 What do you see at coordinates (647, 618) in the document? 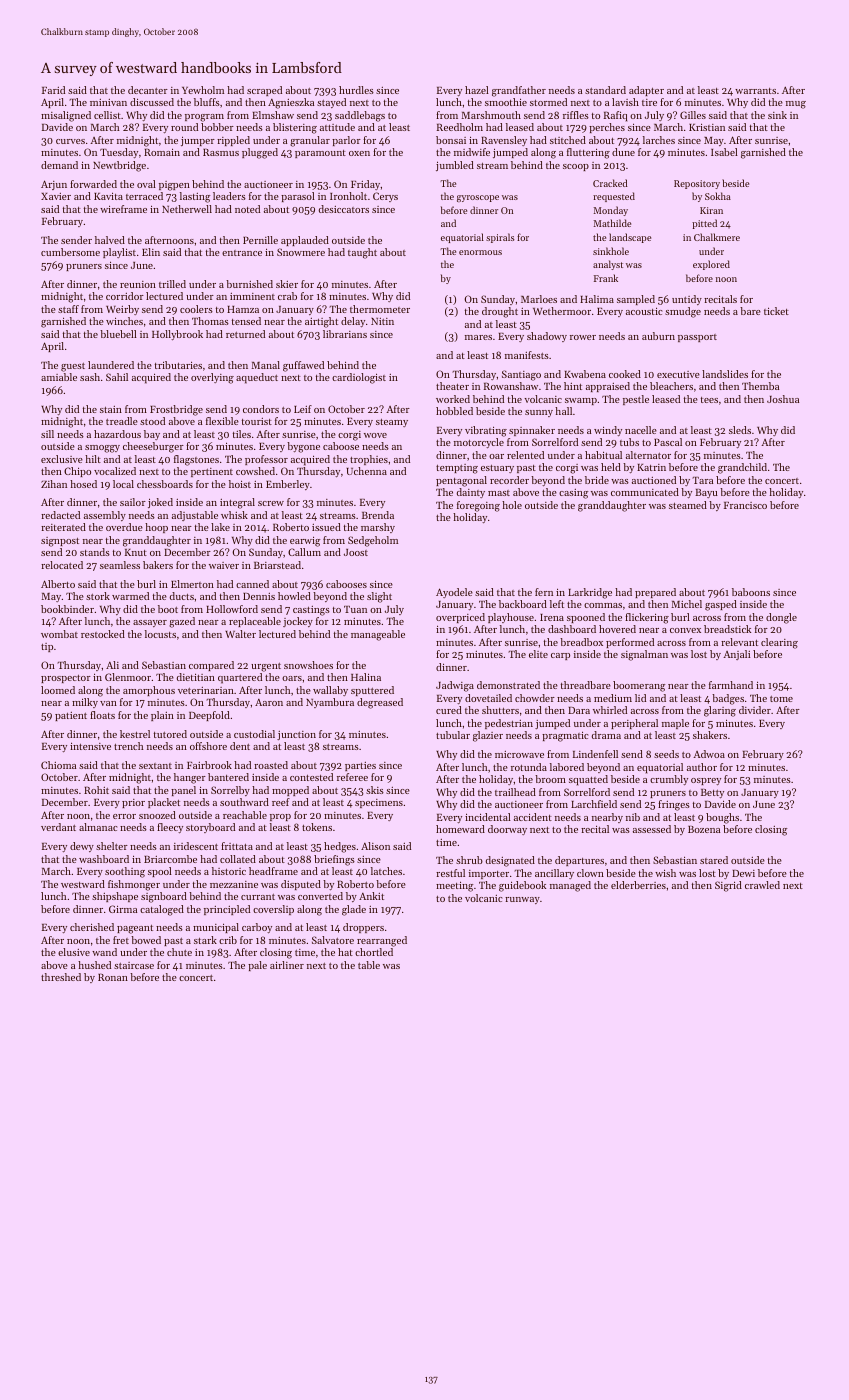
I see `flickering` at bounding box center [647, 618].
